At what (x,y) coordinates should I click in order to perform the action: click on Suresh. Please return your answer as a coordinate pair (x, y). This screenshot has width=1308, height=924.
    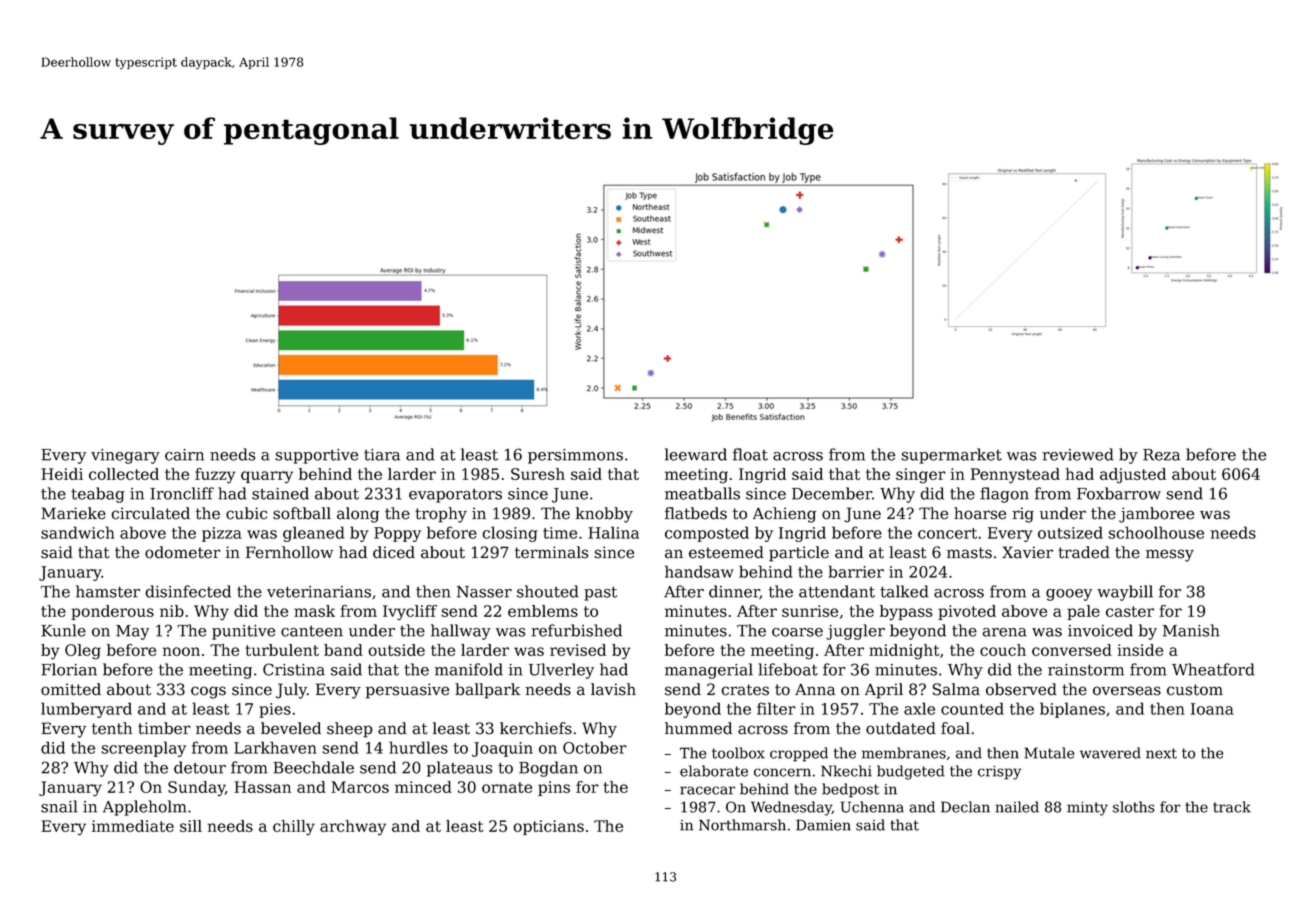
    Looking at the image, I should click on (538, 474).
